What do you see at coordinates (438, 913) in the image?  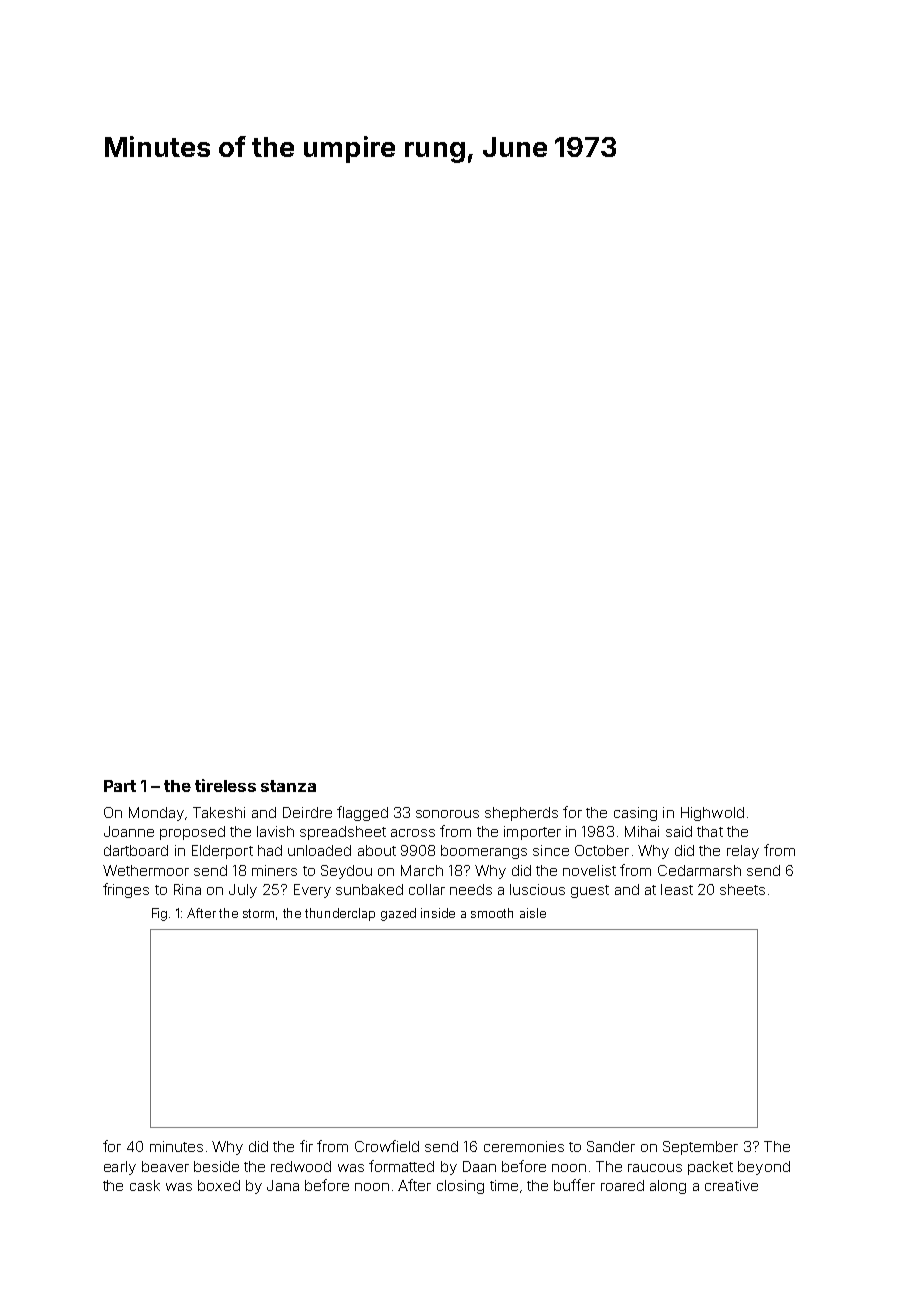 I see `inside` at bounding box center [438, 913].
